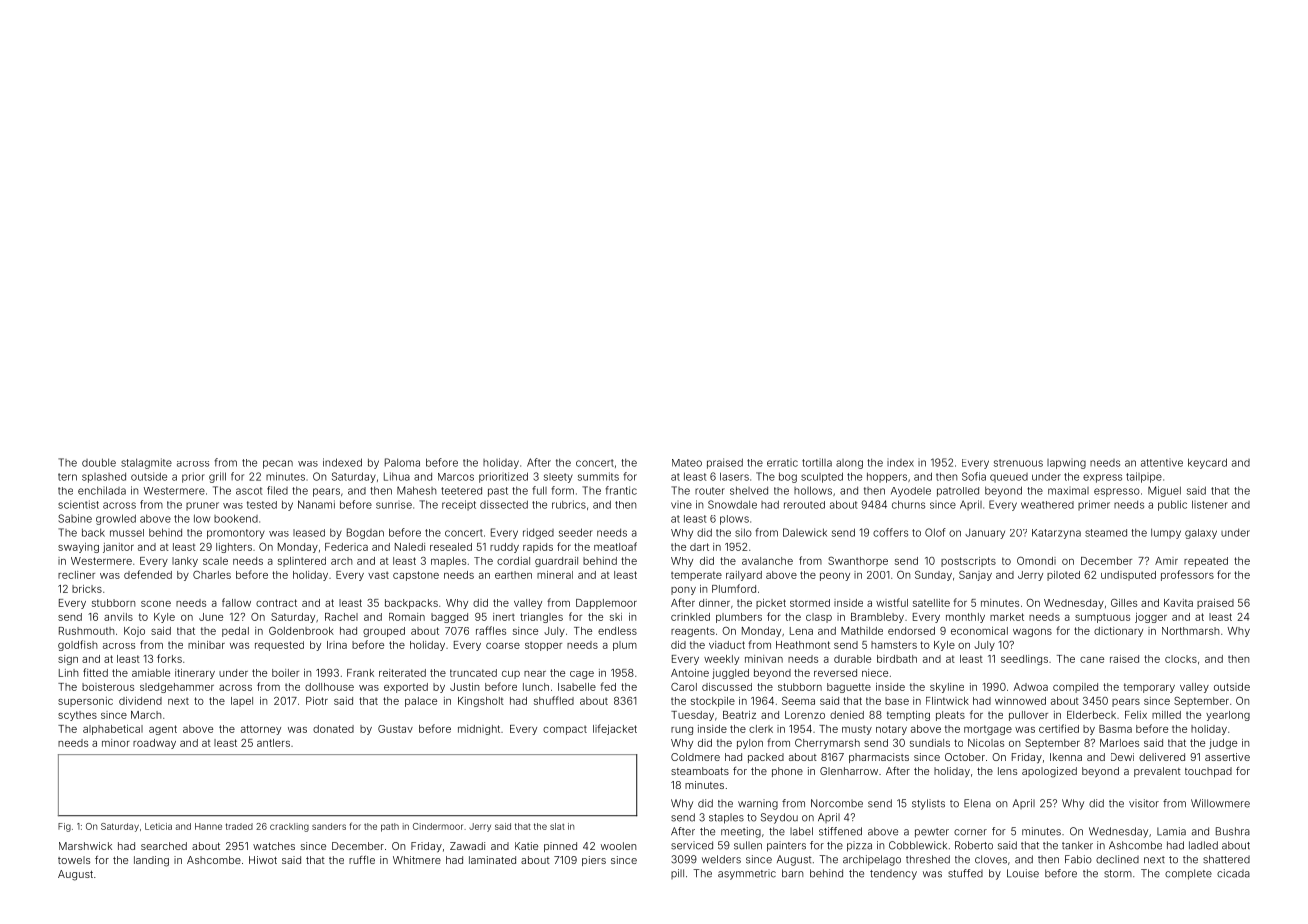 Image resolution: width=1308 pixels, height=924 pixels. Describe the element at coordinates (402, 462) in the page. I see `Paloma` at that location.
